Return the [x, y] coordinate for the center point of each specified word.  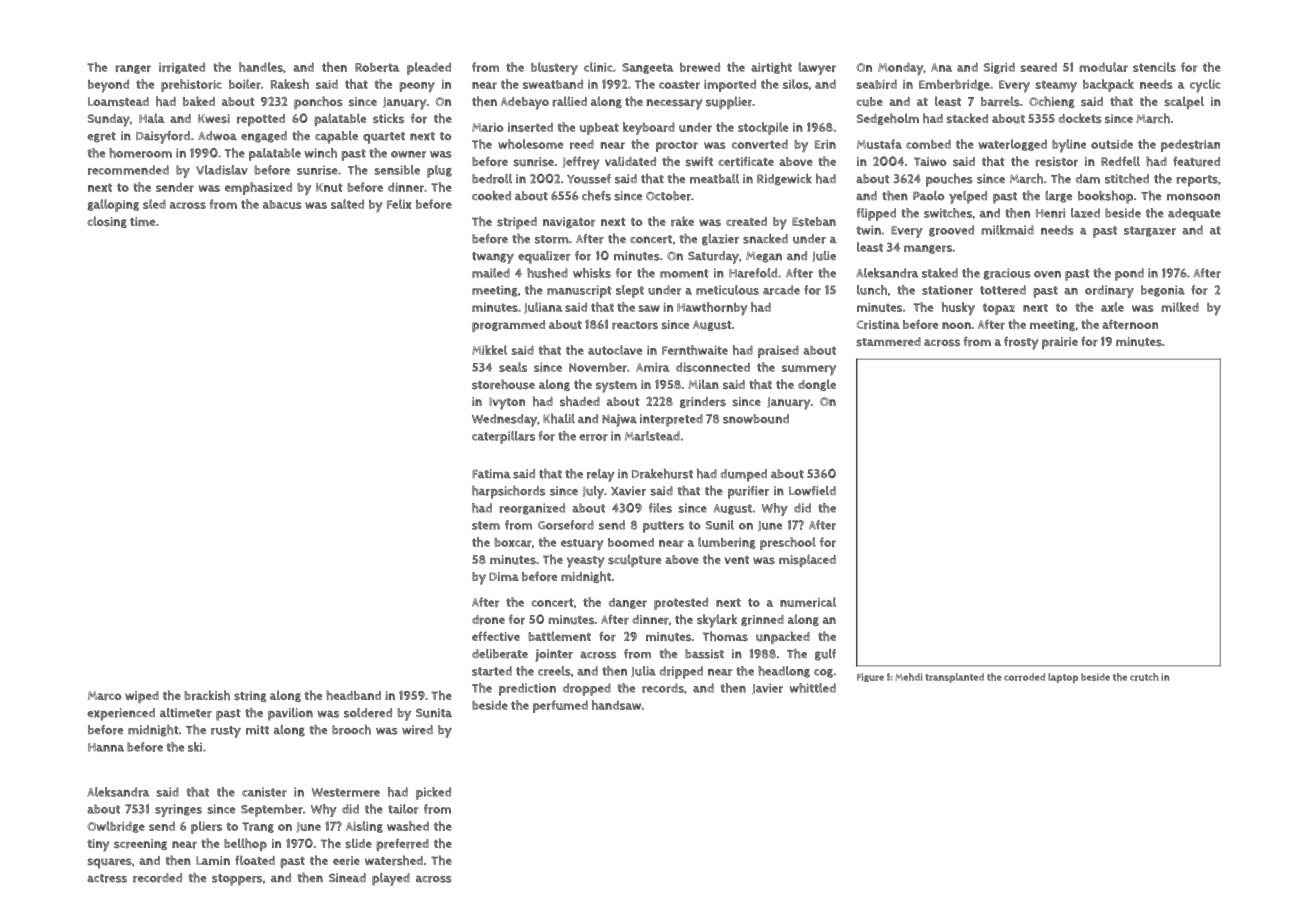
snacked [765, 239]
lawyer [817, 68]
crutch [1144, 677]
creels [554, 671]
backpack [1108, 85]
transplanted [954, 678]
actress [107, 878]
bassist [704, 654]
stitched [1127, 178]
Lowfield [812, 491]
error [593, 437]
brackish [207, 695]
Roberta [377, 67]
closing [107, 222]
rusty [226, 732]
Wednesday [504, 420]
